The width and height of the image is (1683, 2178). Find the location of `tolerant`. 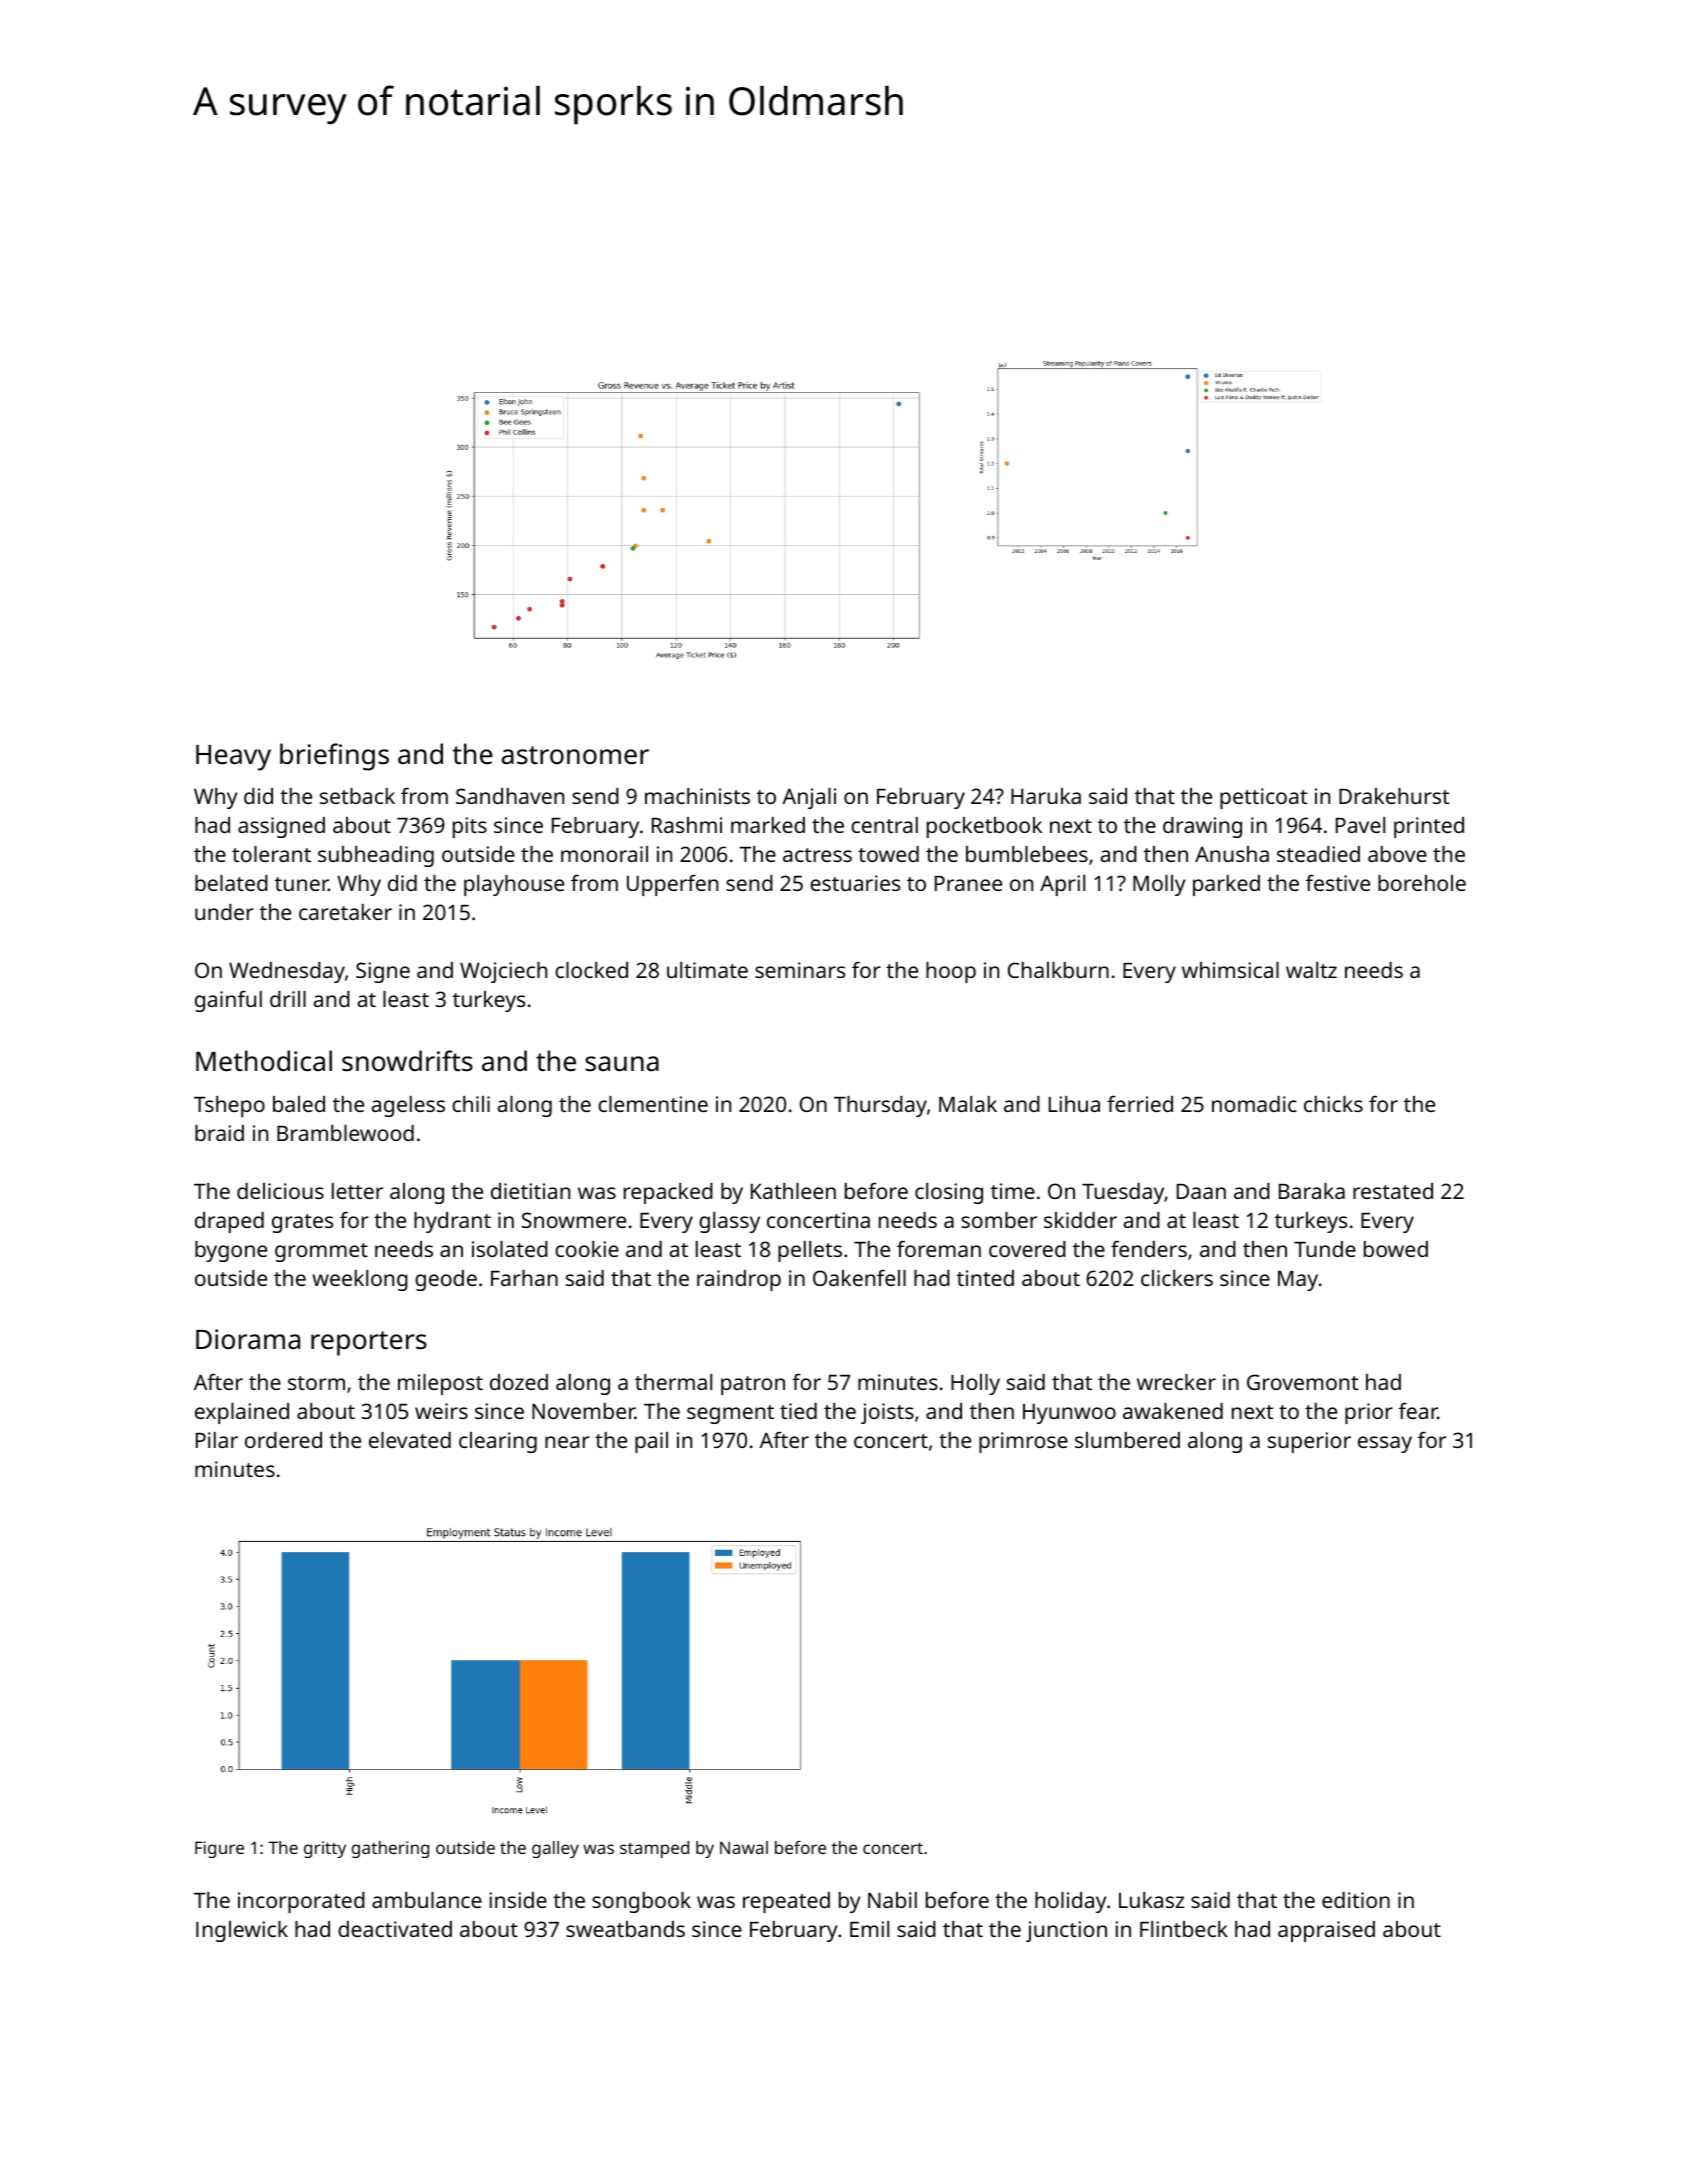

tolerant is located at coordinates (271, 854).
